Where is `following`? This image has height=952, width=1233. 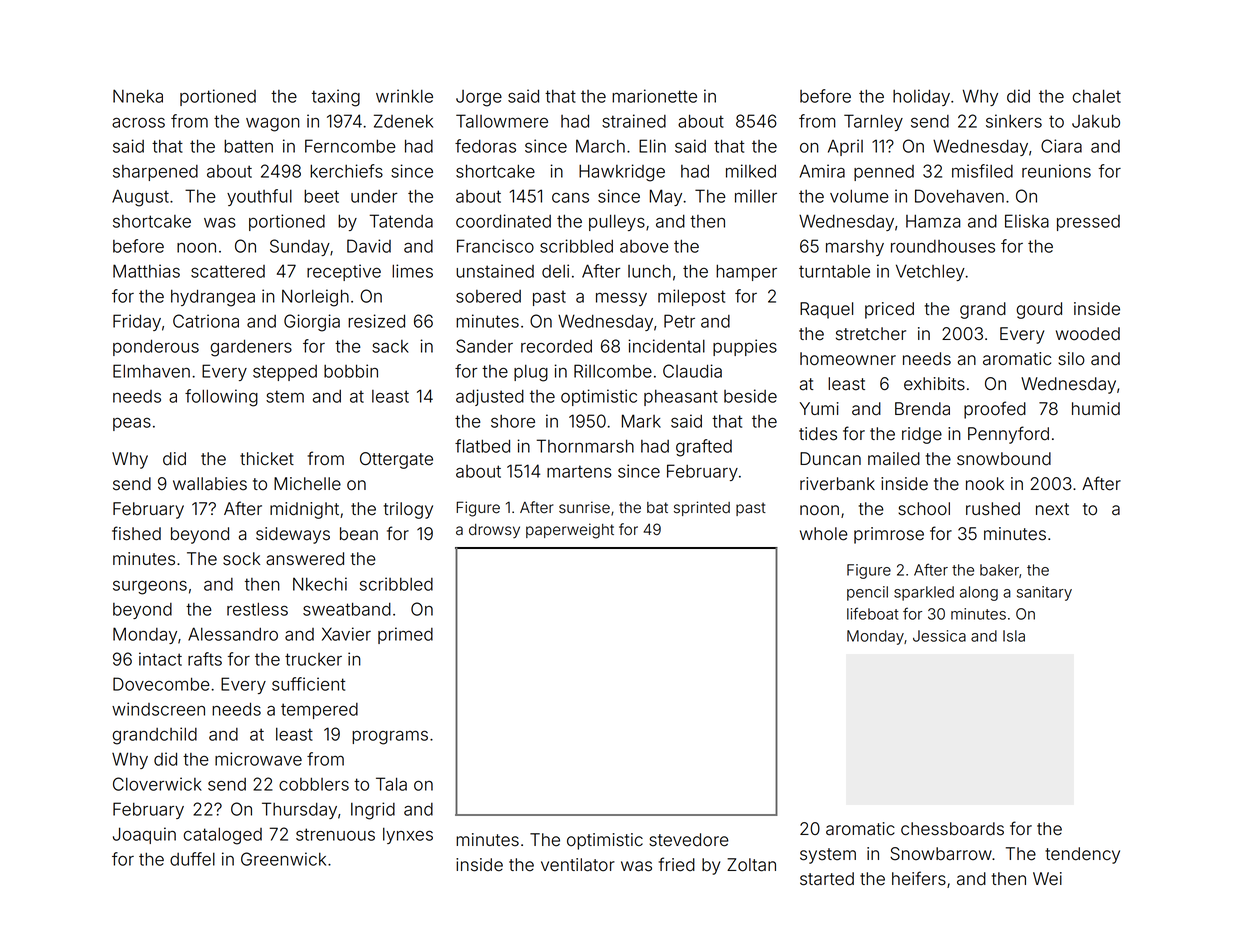 following is located at coordinates (221, 398).
